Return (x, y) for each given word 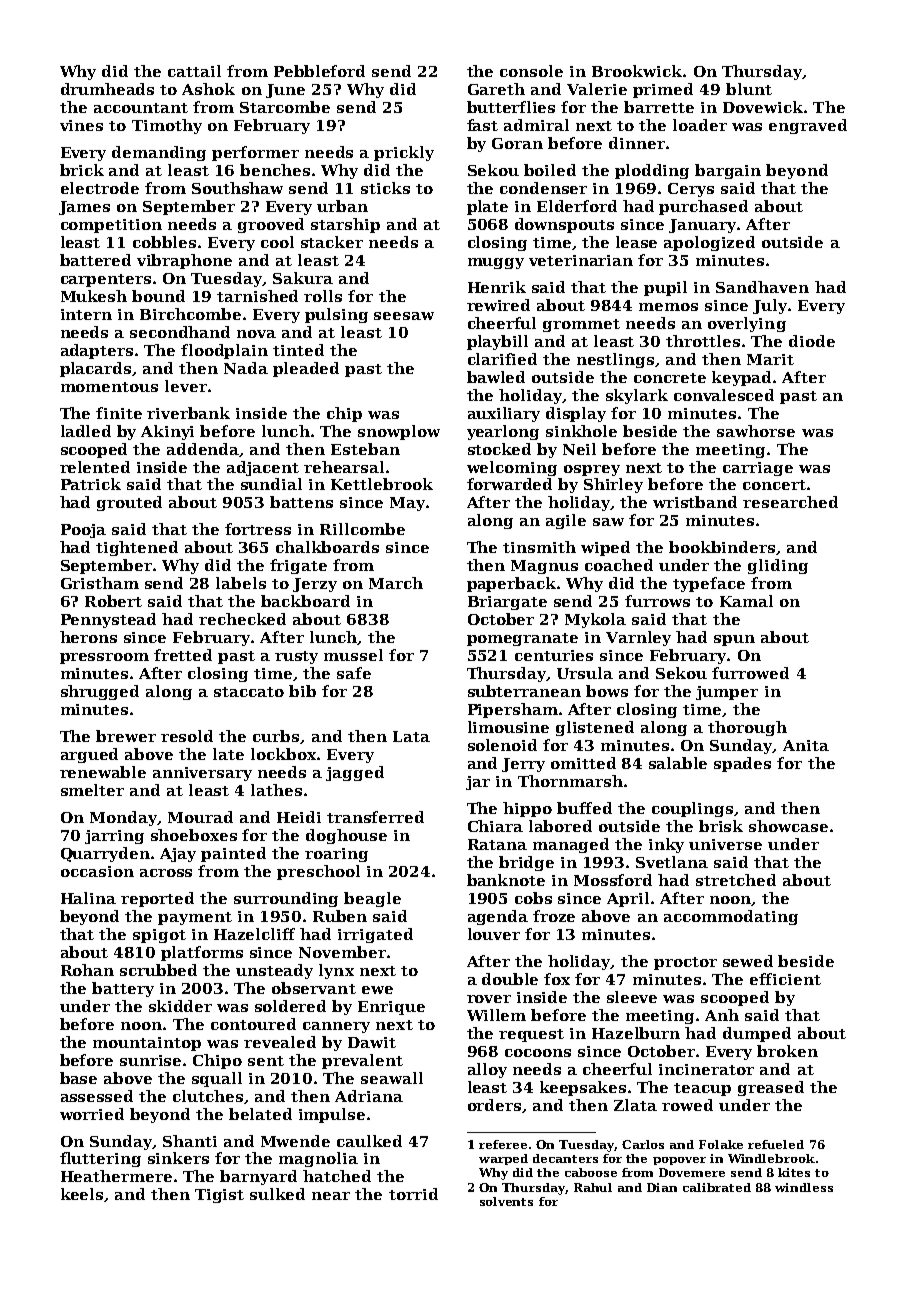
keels (82, 1194)
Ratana (497, 844)
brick (82, 170)
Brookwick (637, 71)
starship (345, 225)
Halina (88, 898)
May (407, 504)
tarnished (257, 296)
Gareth (496, 89)
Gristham (100, 583)
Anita (806, 745)
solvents (506, 1201)
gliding (778, 566)
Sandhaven (762, 287)
